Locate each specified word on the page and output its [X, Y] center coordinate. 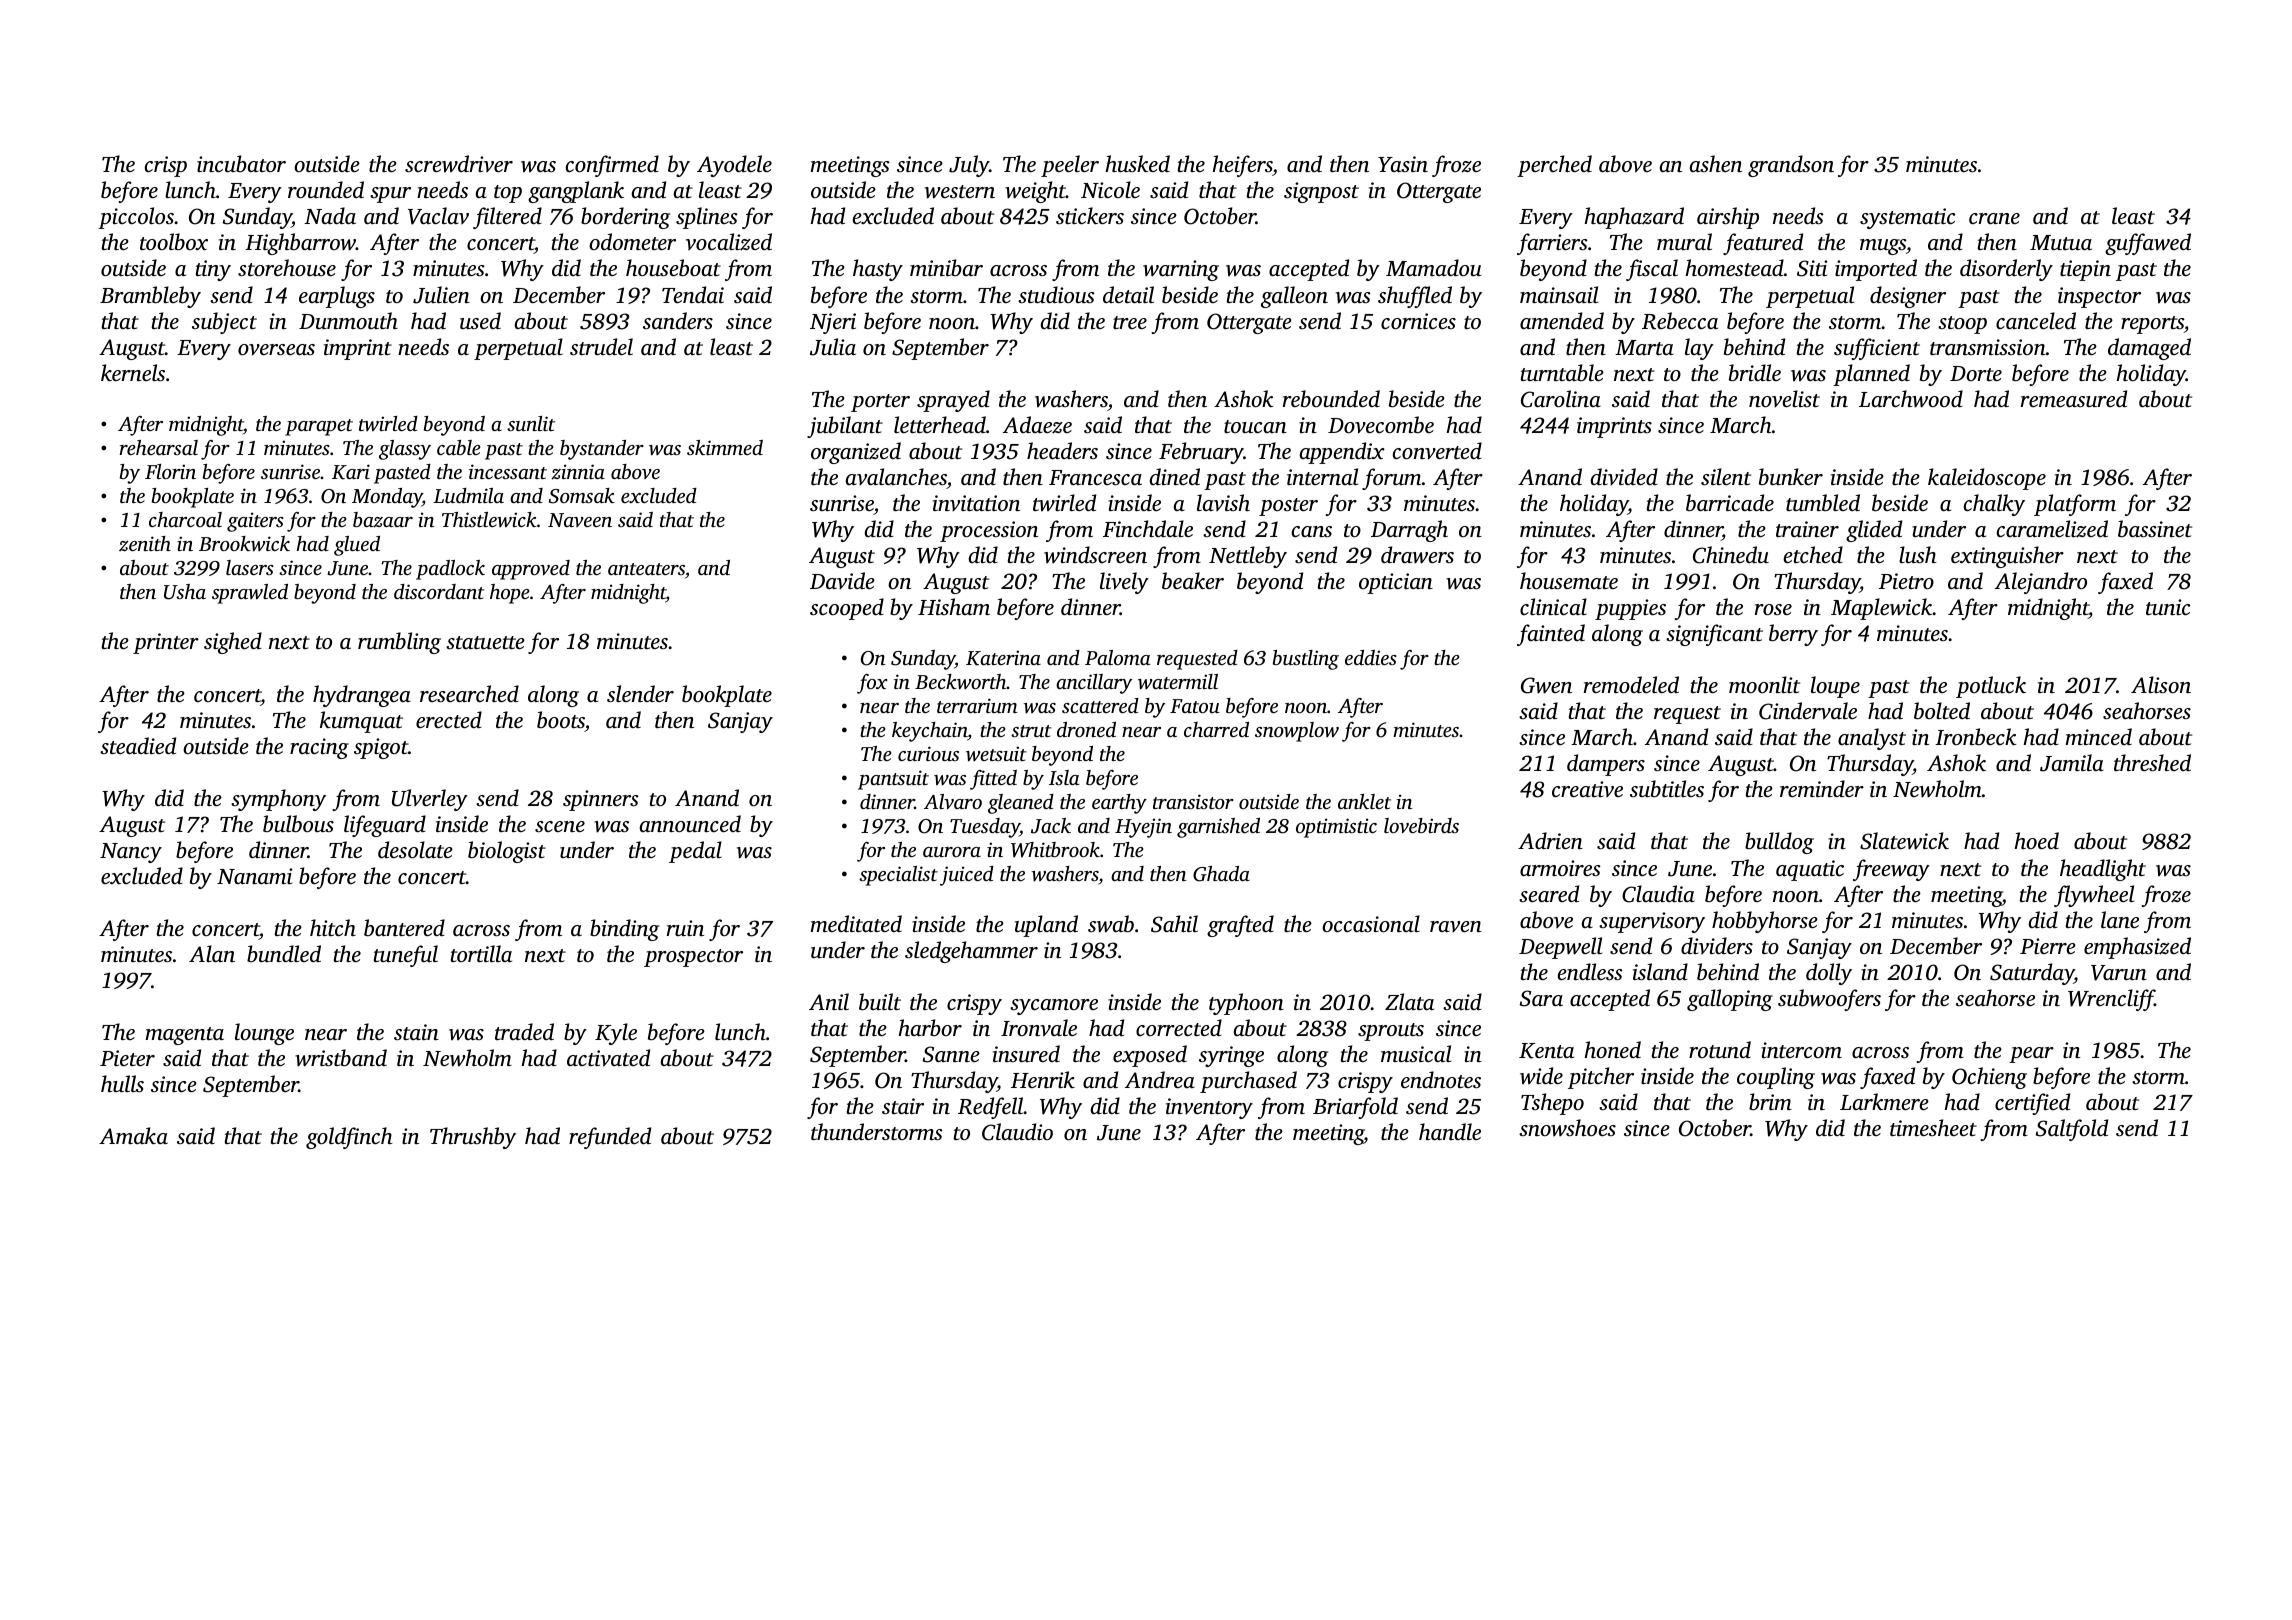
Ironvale [1039, 1028]
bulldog [1779, 843]
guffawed [2148, 244]
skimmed [725, 447]
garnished [1218, 828]
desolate [415, 849]
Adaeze [1037, 425]
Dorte [1976, 373]
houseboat [673, 267]
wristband [341, 1058]
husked [1138, 163]
